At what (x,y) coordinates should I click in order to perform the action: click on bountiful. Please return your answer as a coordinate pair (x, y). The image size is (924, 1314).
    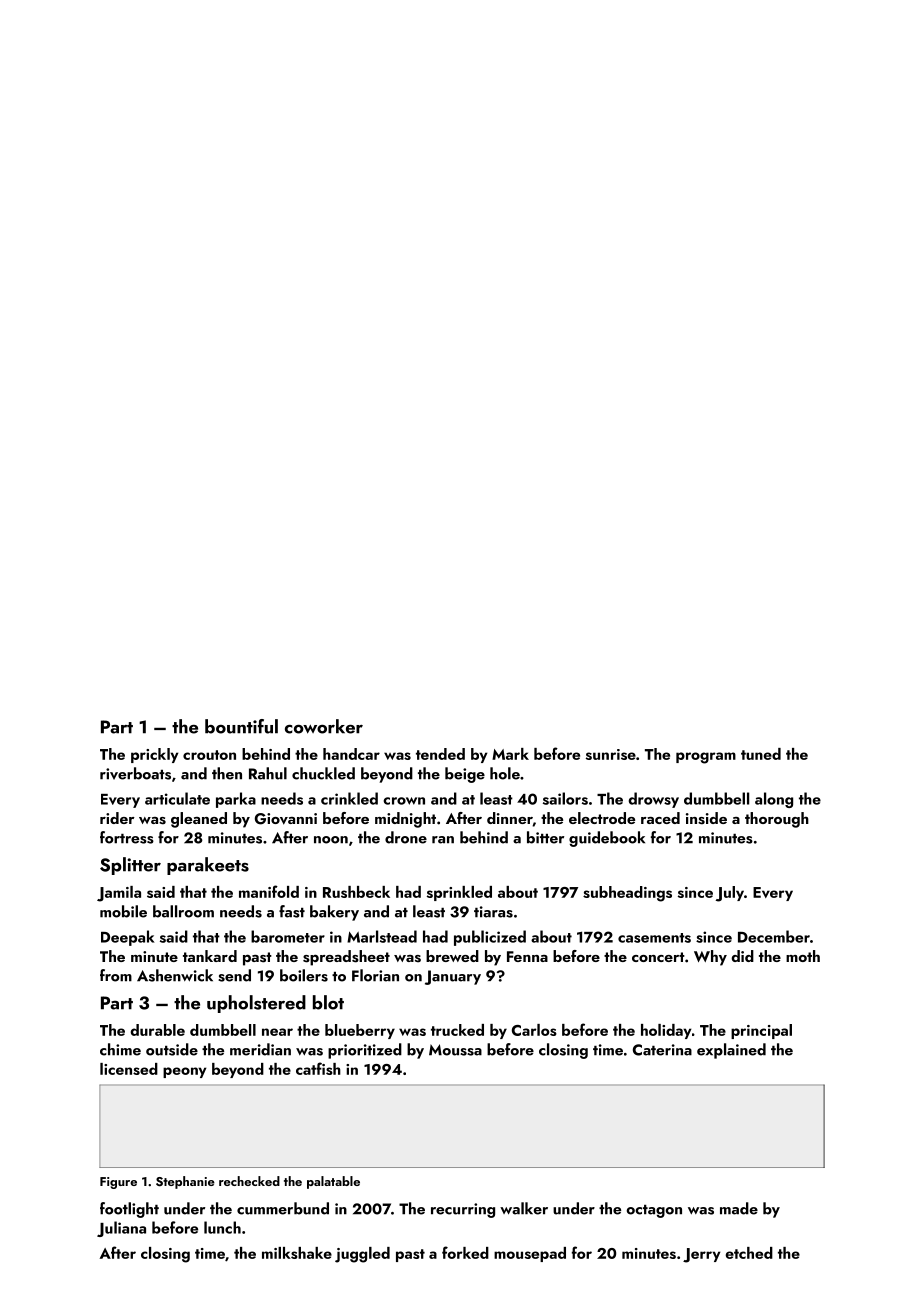
    Looking at the image, I should click on (241, 726).
